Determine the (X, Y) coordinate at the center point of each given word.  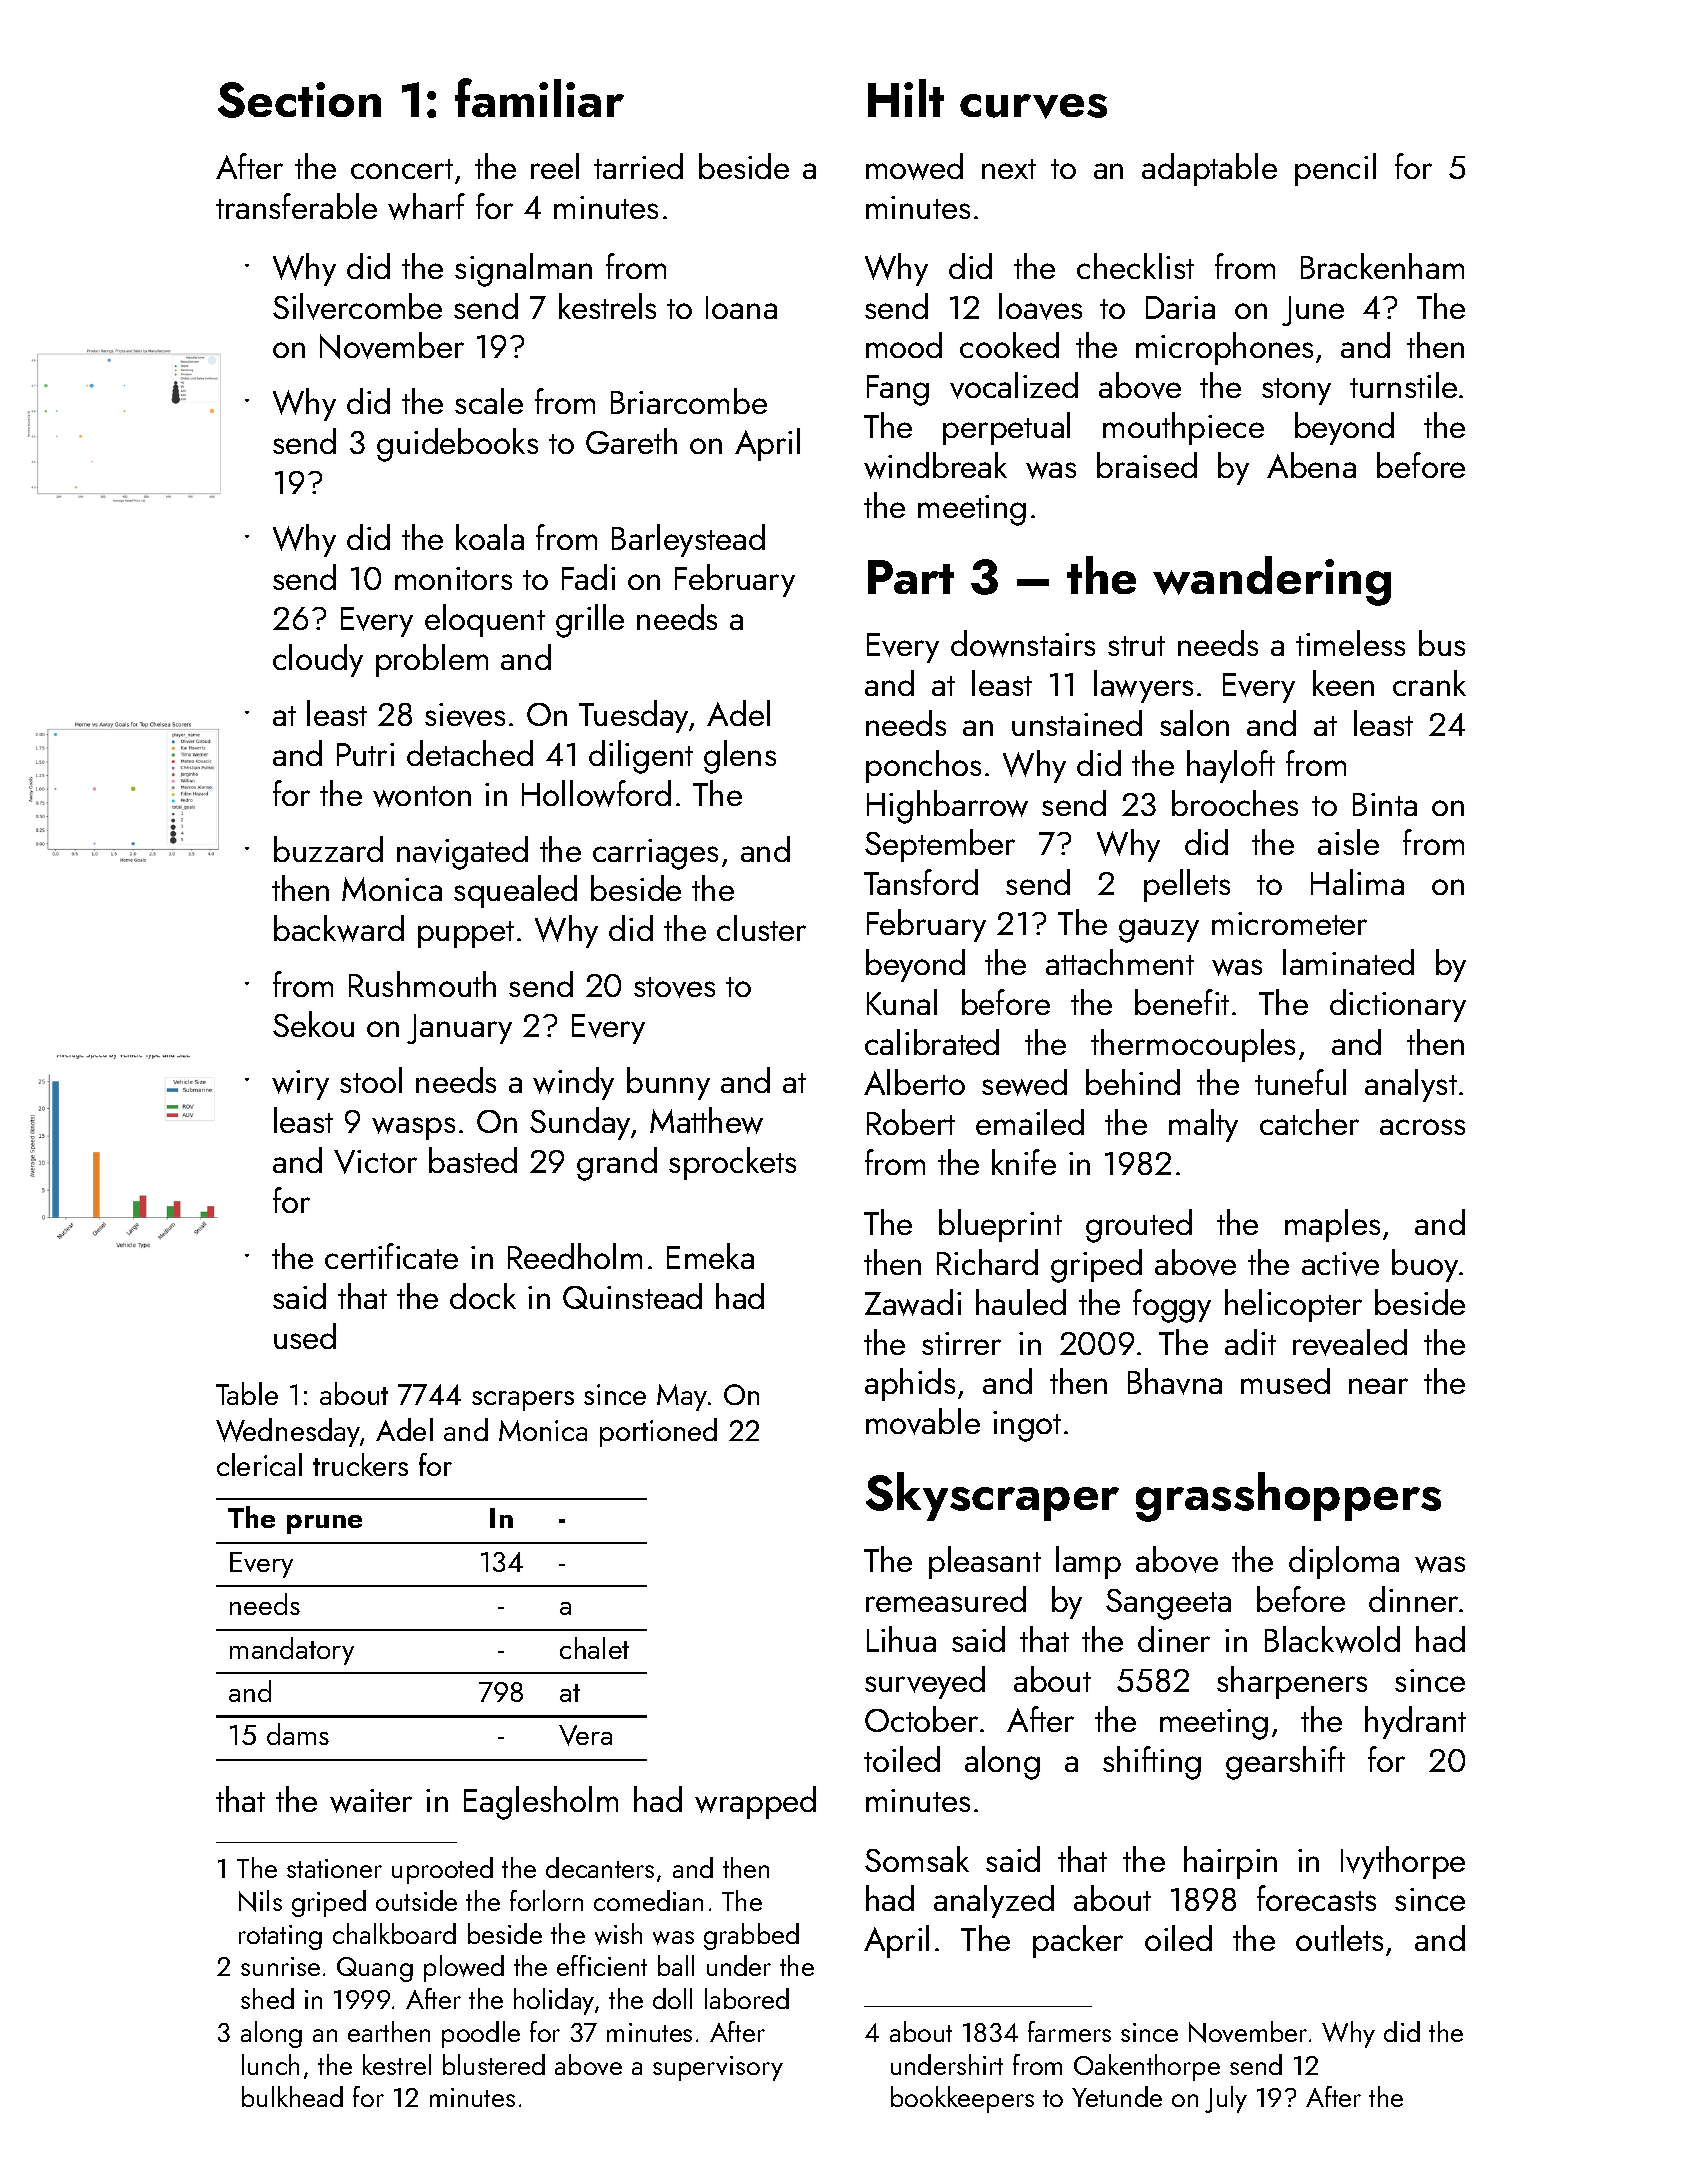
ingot (1027, 1426)
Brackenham (1382, 266)
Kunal (902, 1002)
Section (299, 100)
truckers (360, 1464)
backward (339, 928)
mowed (914, 166)
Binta (1385, 804)
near (1378, 1386)
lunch (270, 2064)
